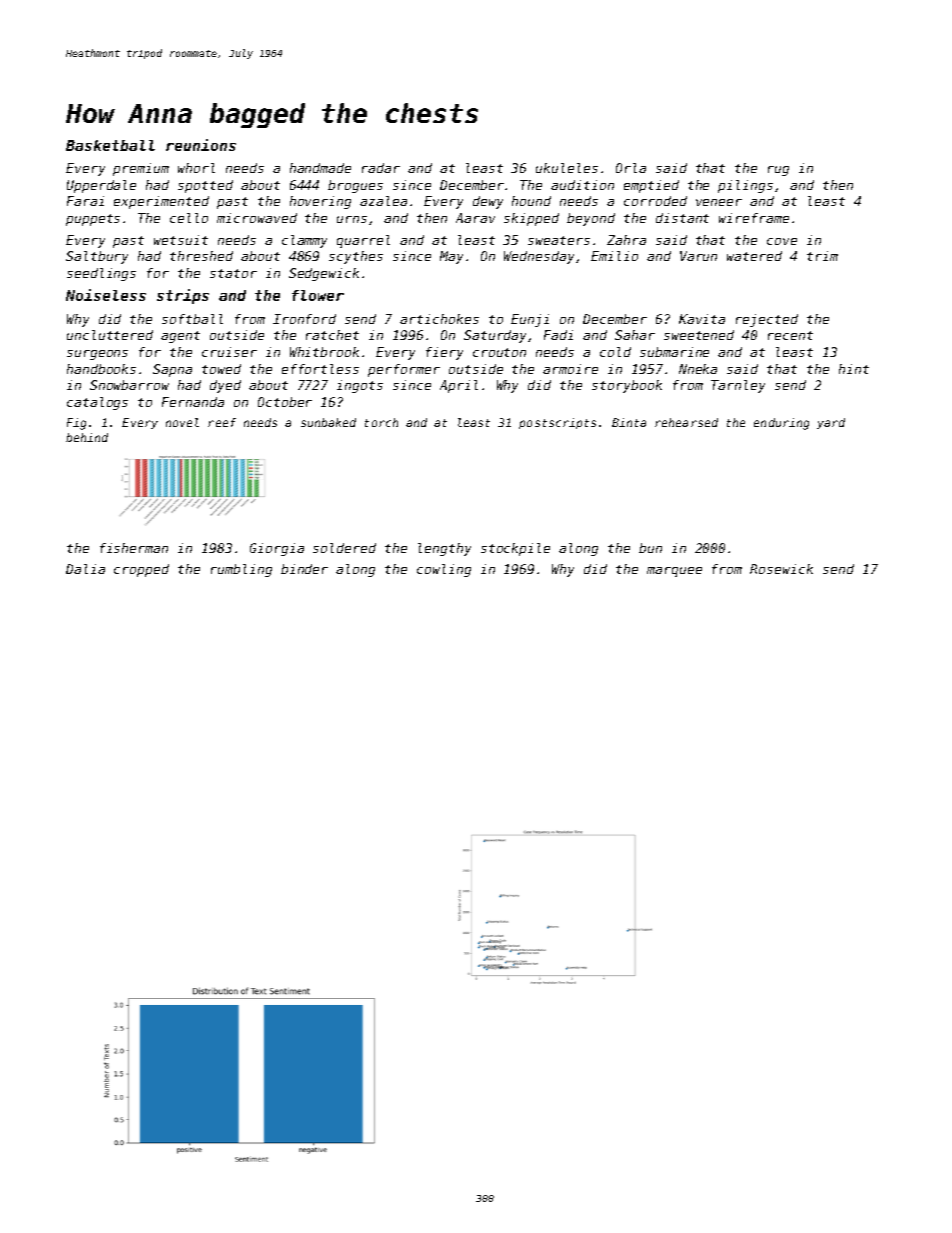 The width and height of the screenshot is (952, 1233). I want to click on radar, so click(381, 168).
